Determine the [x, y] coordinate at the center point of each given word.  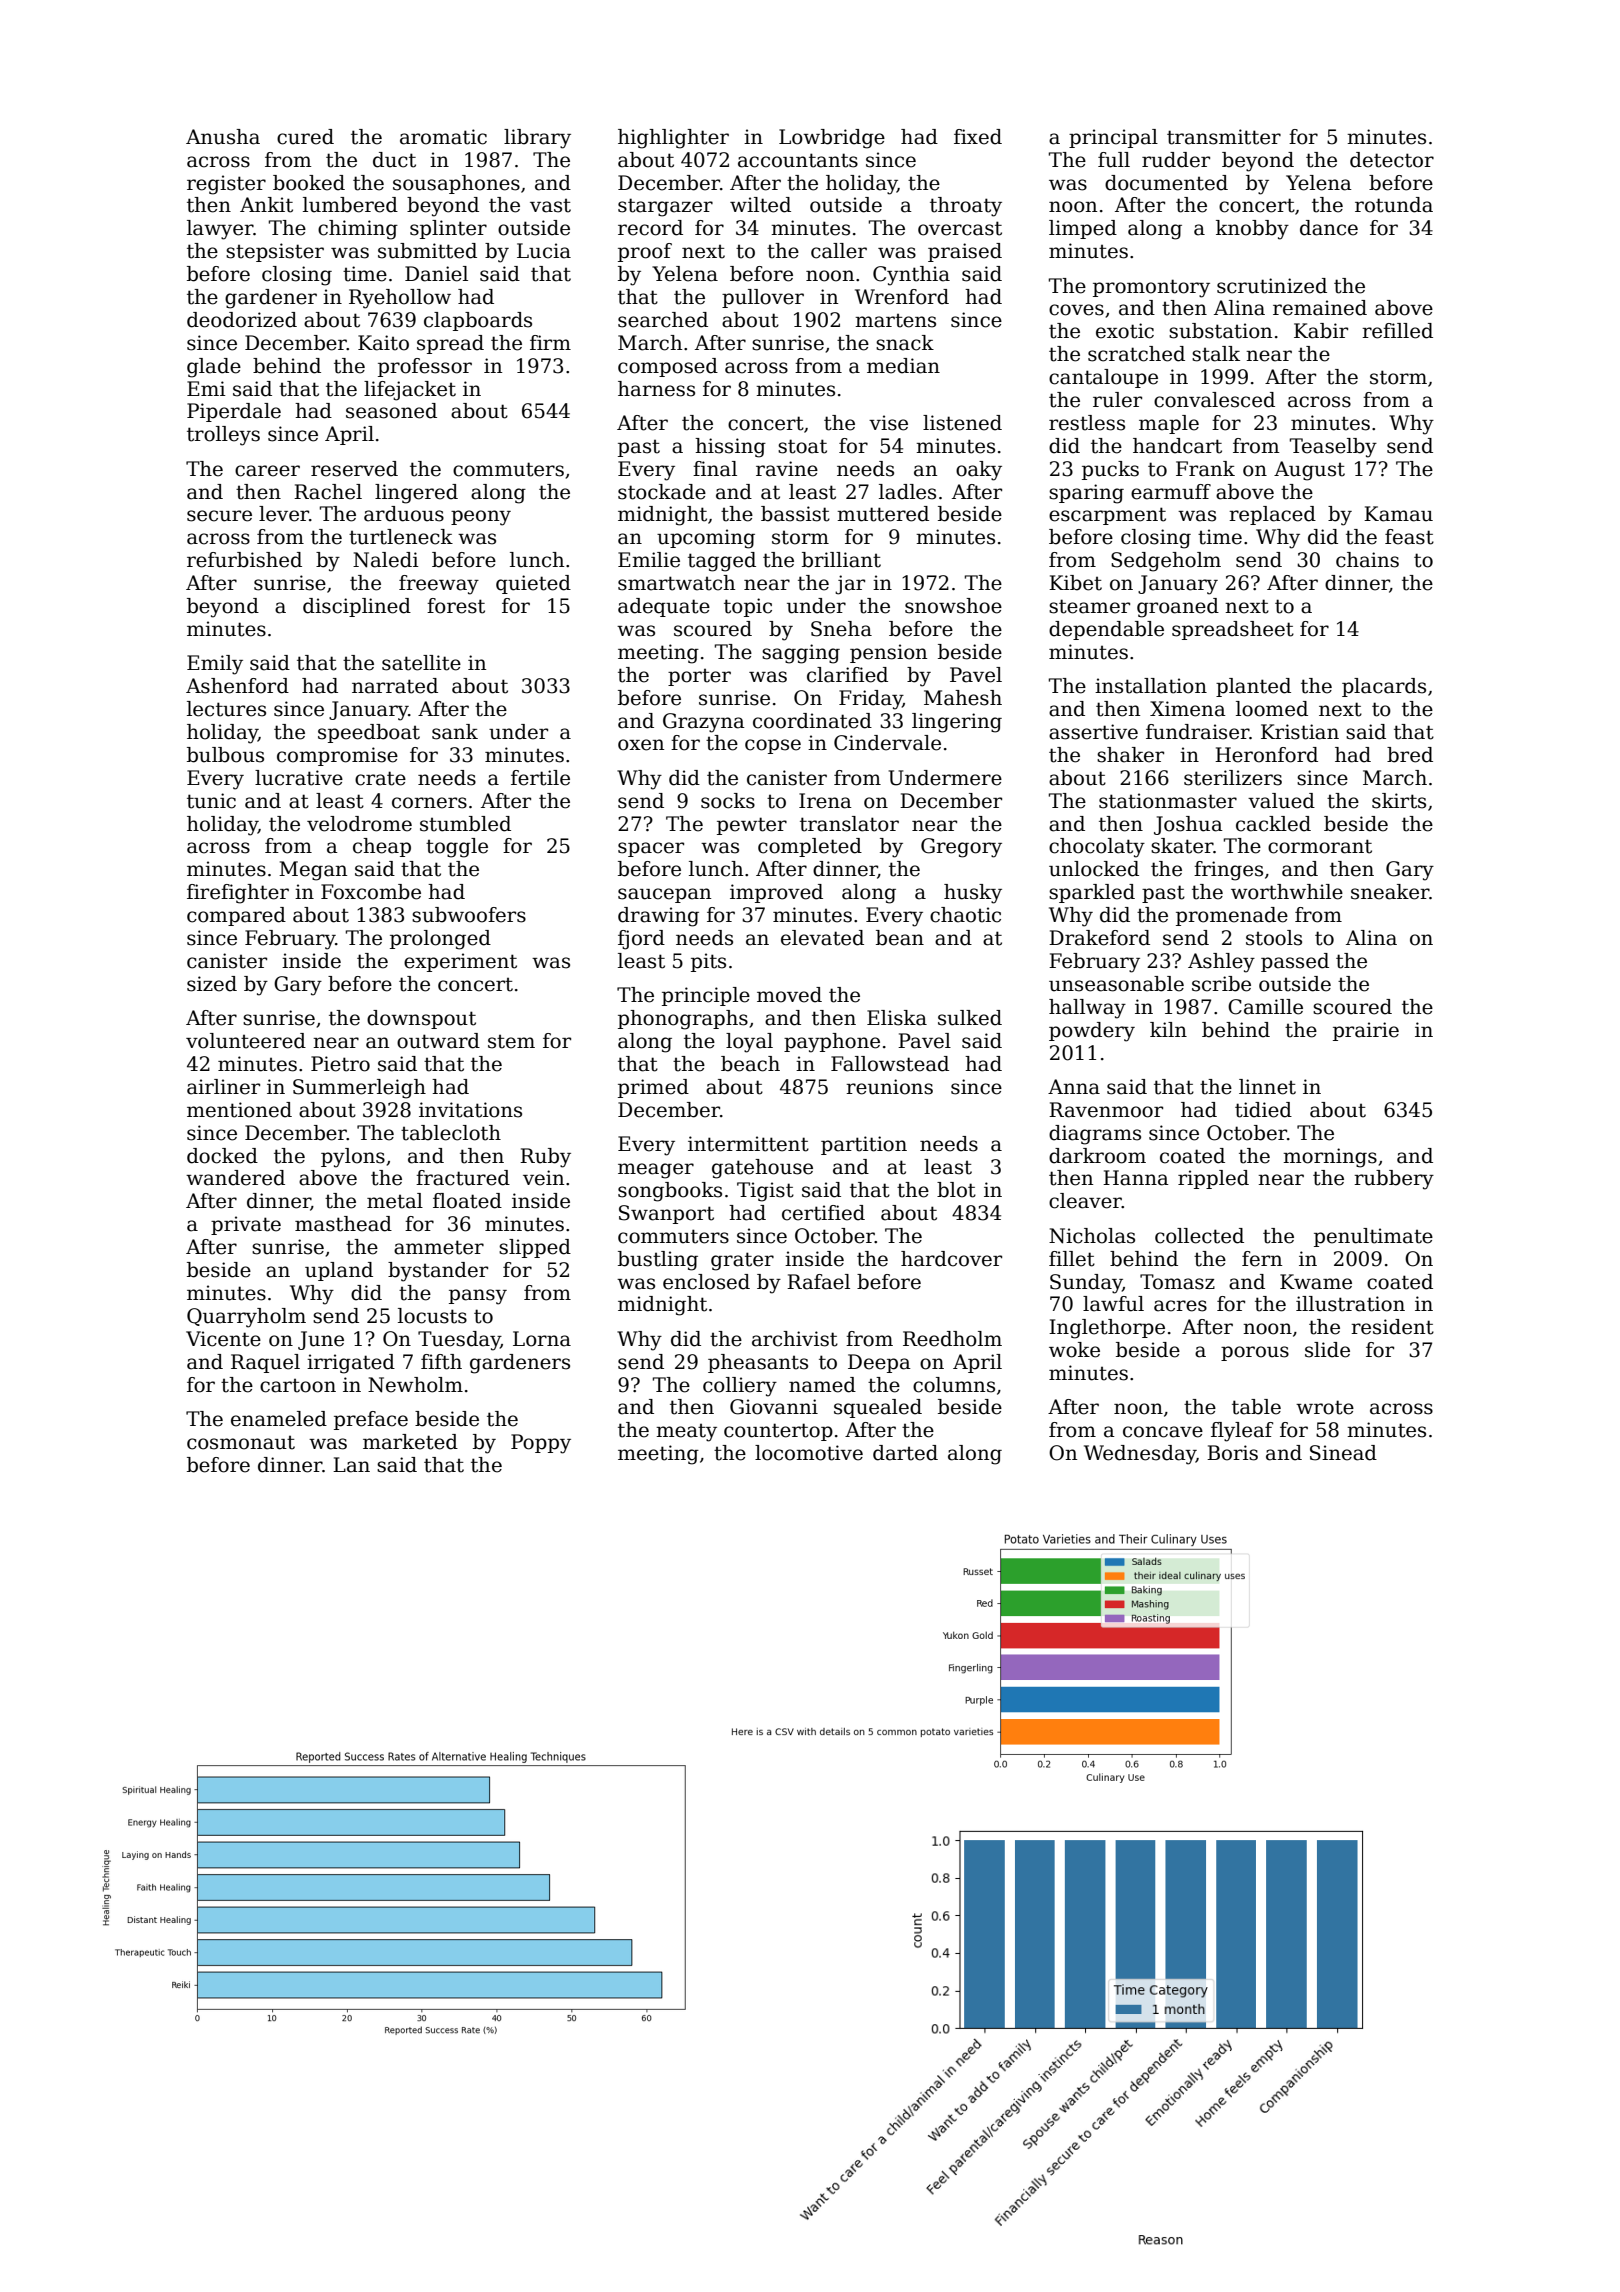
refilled [1397, 331]
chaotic [965, 915]
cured [305, 137]
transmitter [1224, 137]
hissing [730, 448]
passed [1295, 962]
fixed [978, 137]
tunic [211, 801]
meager [656, 1171]
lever [284, 514]
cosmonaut [241, 1443]
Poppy [541, 1444]
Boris [1232, 1453]
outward [438, 1041]
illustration [1350, 1304]
